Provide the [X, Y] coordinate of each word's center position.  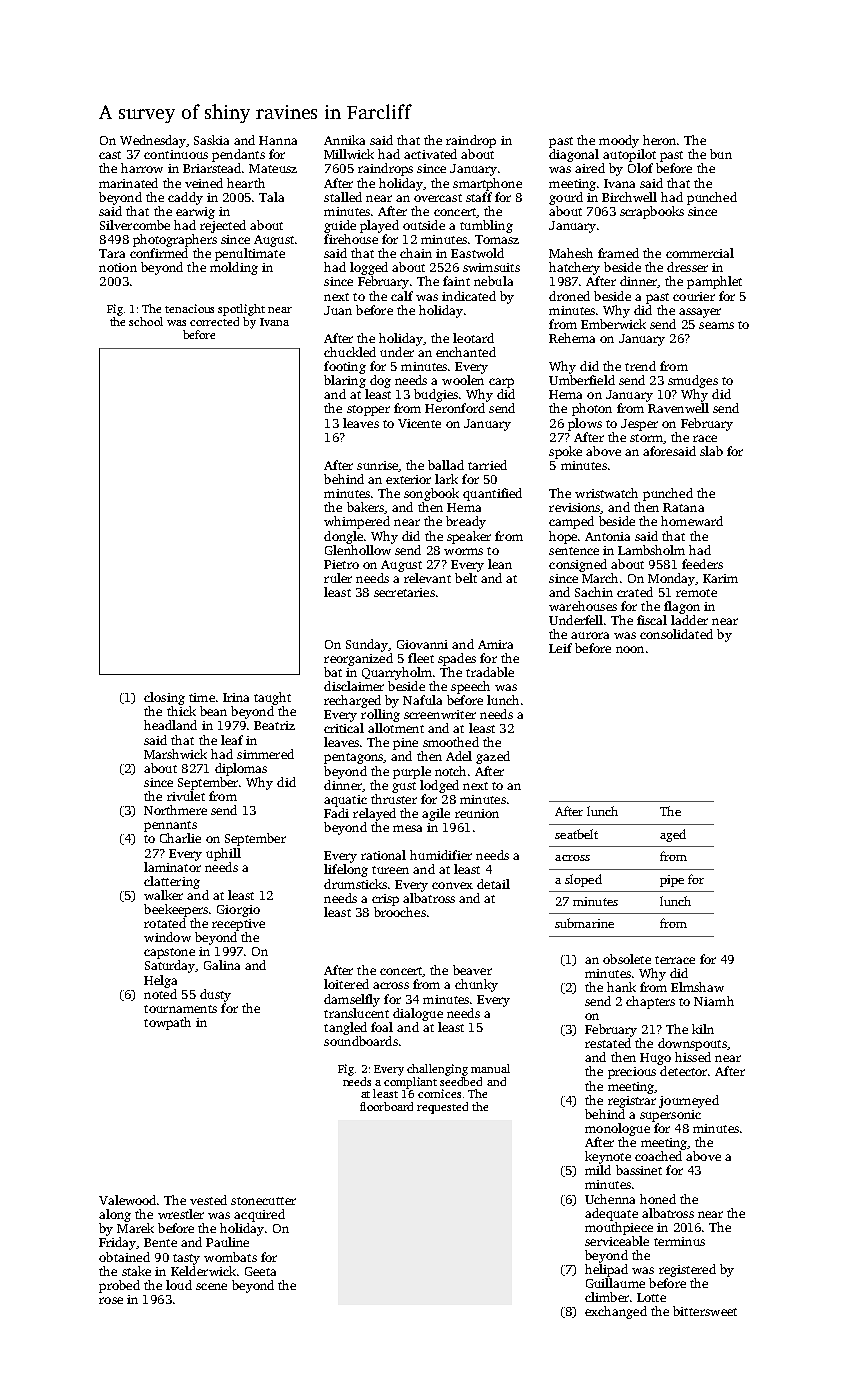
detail [493, 884]
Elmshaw [697, 987]
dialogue [418, 1014]
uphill [223, 854]
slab [711, 451]
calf [402, 296]
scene [211, 1286]
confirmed [159, 253]
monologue [617, 1129]
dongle [343, 537]
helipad [606, 1270]
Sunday [367, 645]
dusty [215, 995]
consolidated [676, 634]
